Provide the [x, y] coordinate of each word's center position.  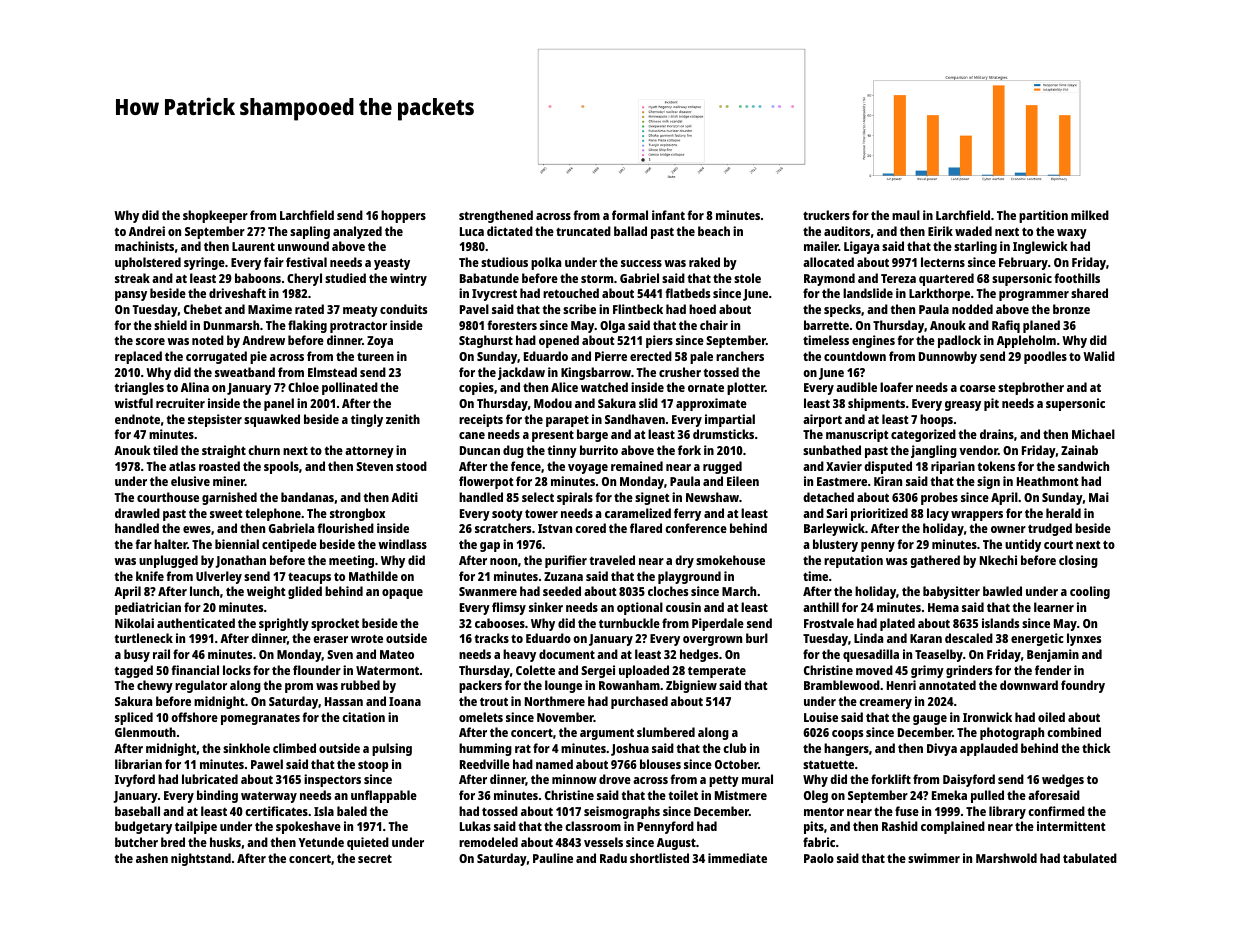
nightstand [201, 859]
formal [630, 215]
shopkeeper [215, 216]
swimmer [934, 858]
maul [906, 215]
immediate [737, 858]
